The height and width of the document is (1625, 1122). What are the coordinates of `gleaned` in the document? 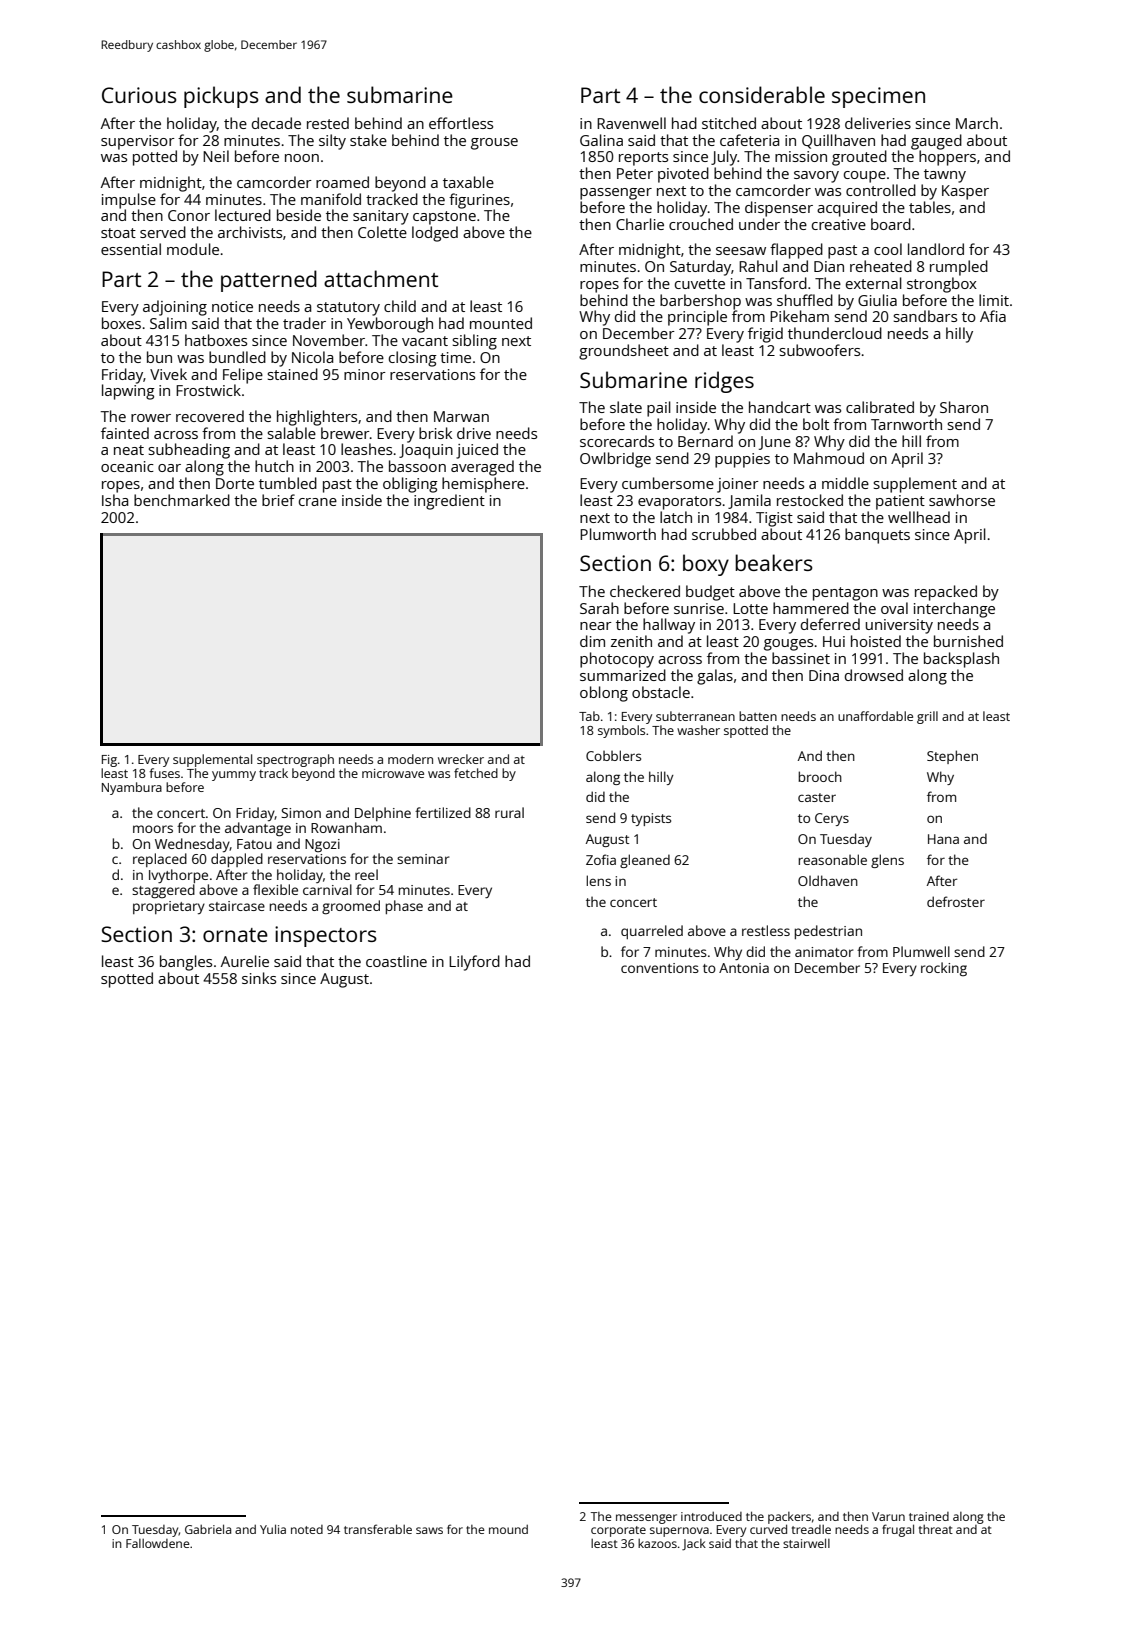 It's located at (645, 861).
